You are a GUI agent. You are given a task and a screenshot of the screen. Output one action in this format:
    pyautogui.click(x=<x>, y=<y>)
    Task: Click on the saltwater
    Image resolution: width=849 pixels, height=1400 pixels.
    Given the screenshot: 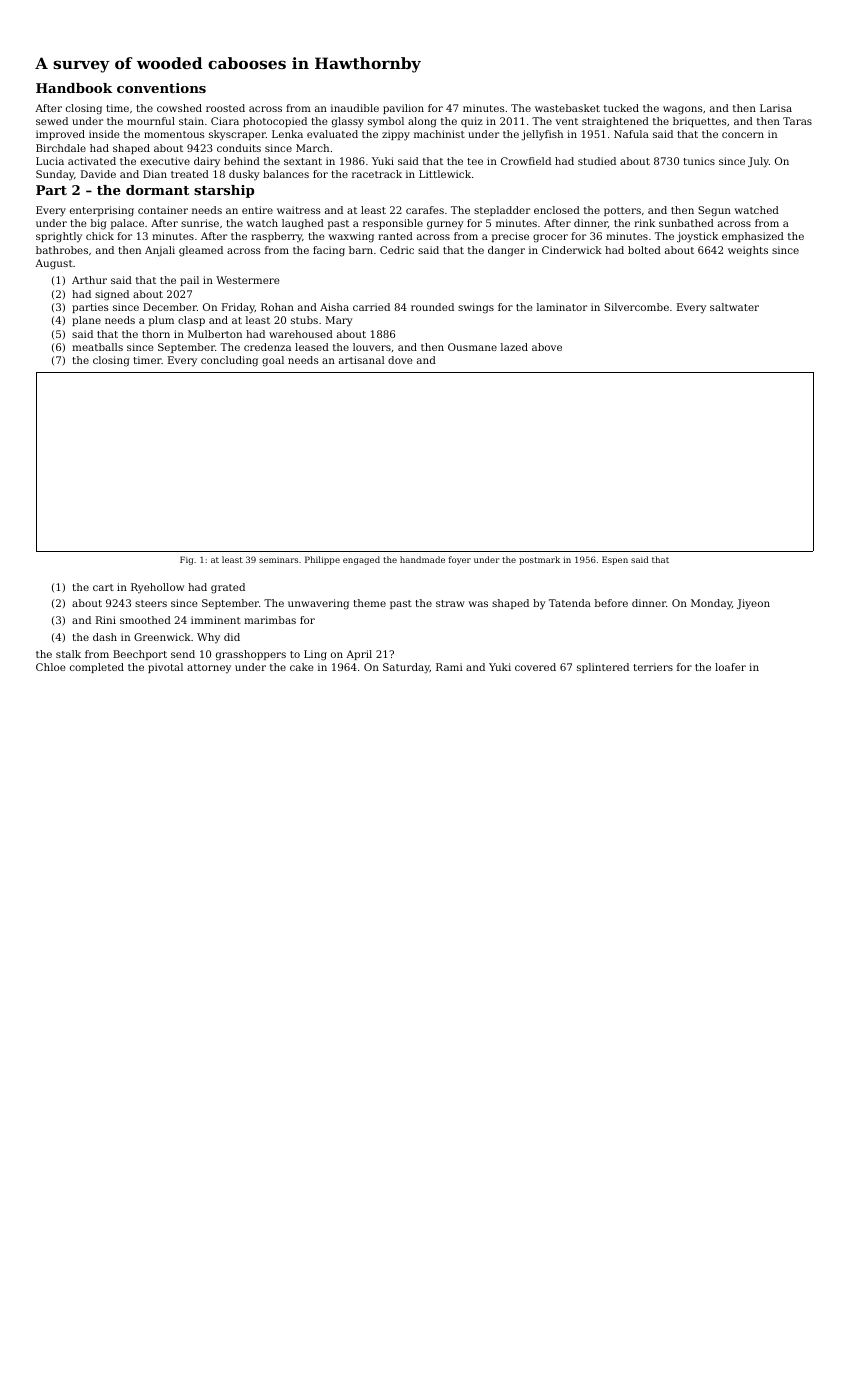 What is the action you would take?
    pyautogui.click(x=734, y=307)
